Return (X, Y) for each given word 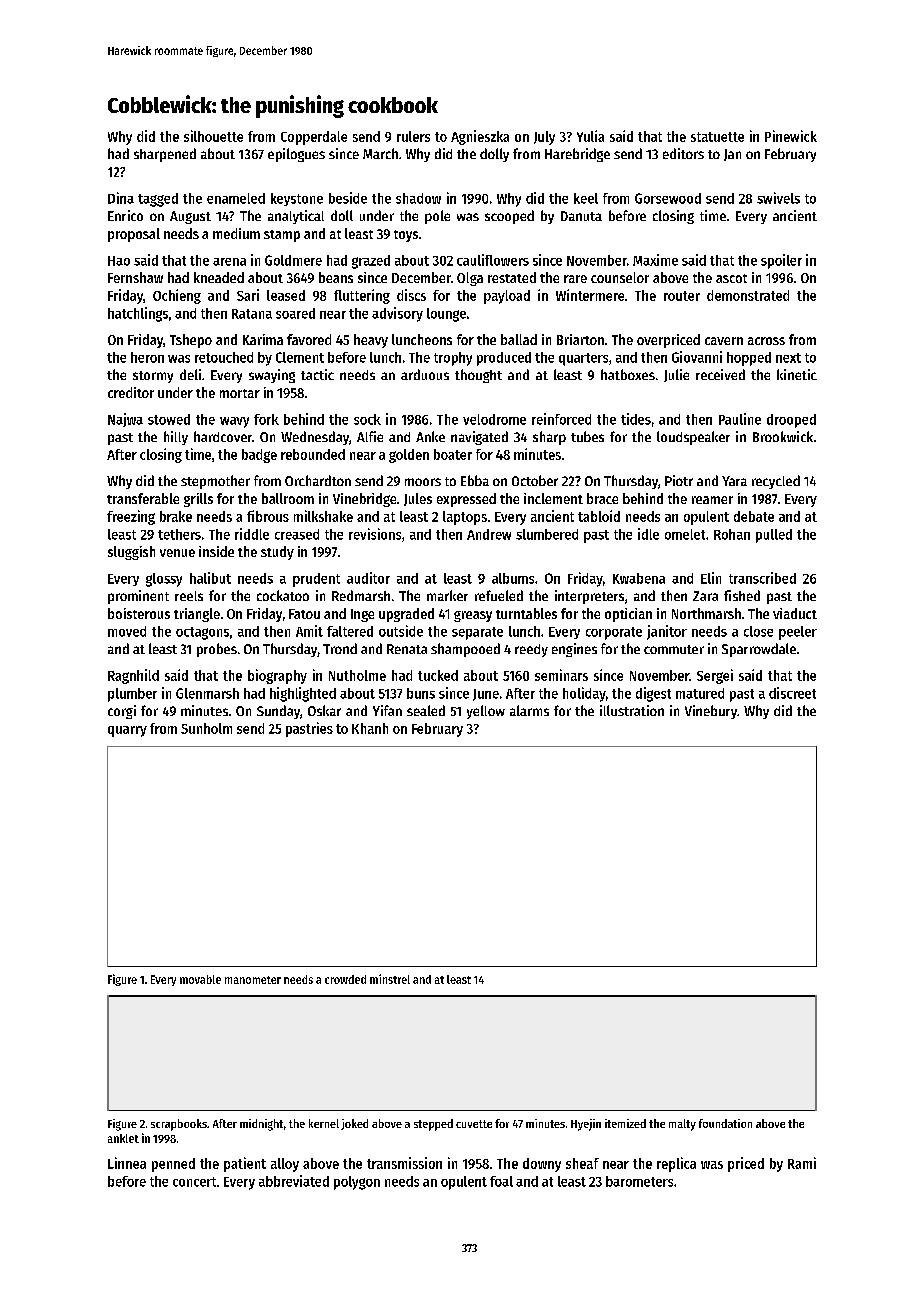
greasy (473, 616)
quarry (127, 731)
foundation (725, 1123)
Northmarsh (706, 613)
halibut (210, 578)
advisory (397, 314)
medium (236, 233)
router (682, 296)
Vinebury (711, 712)
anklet (123, 1138)
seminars (561, 675)
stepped (433, 1125)
